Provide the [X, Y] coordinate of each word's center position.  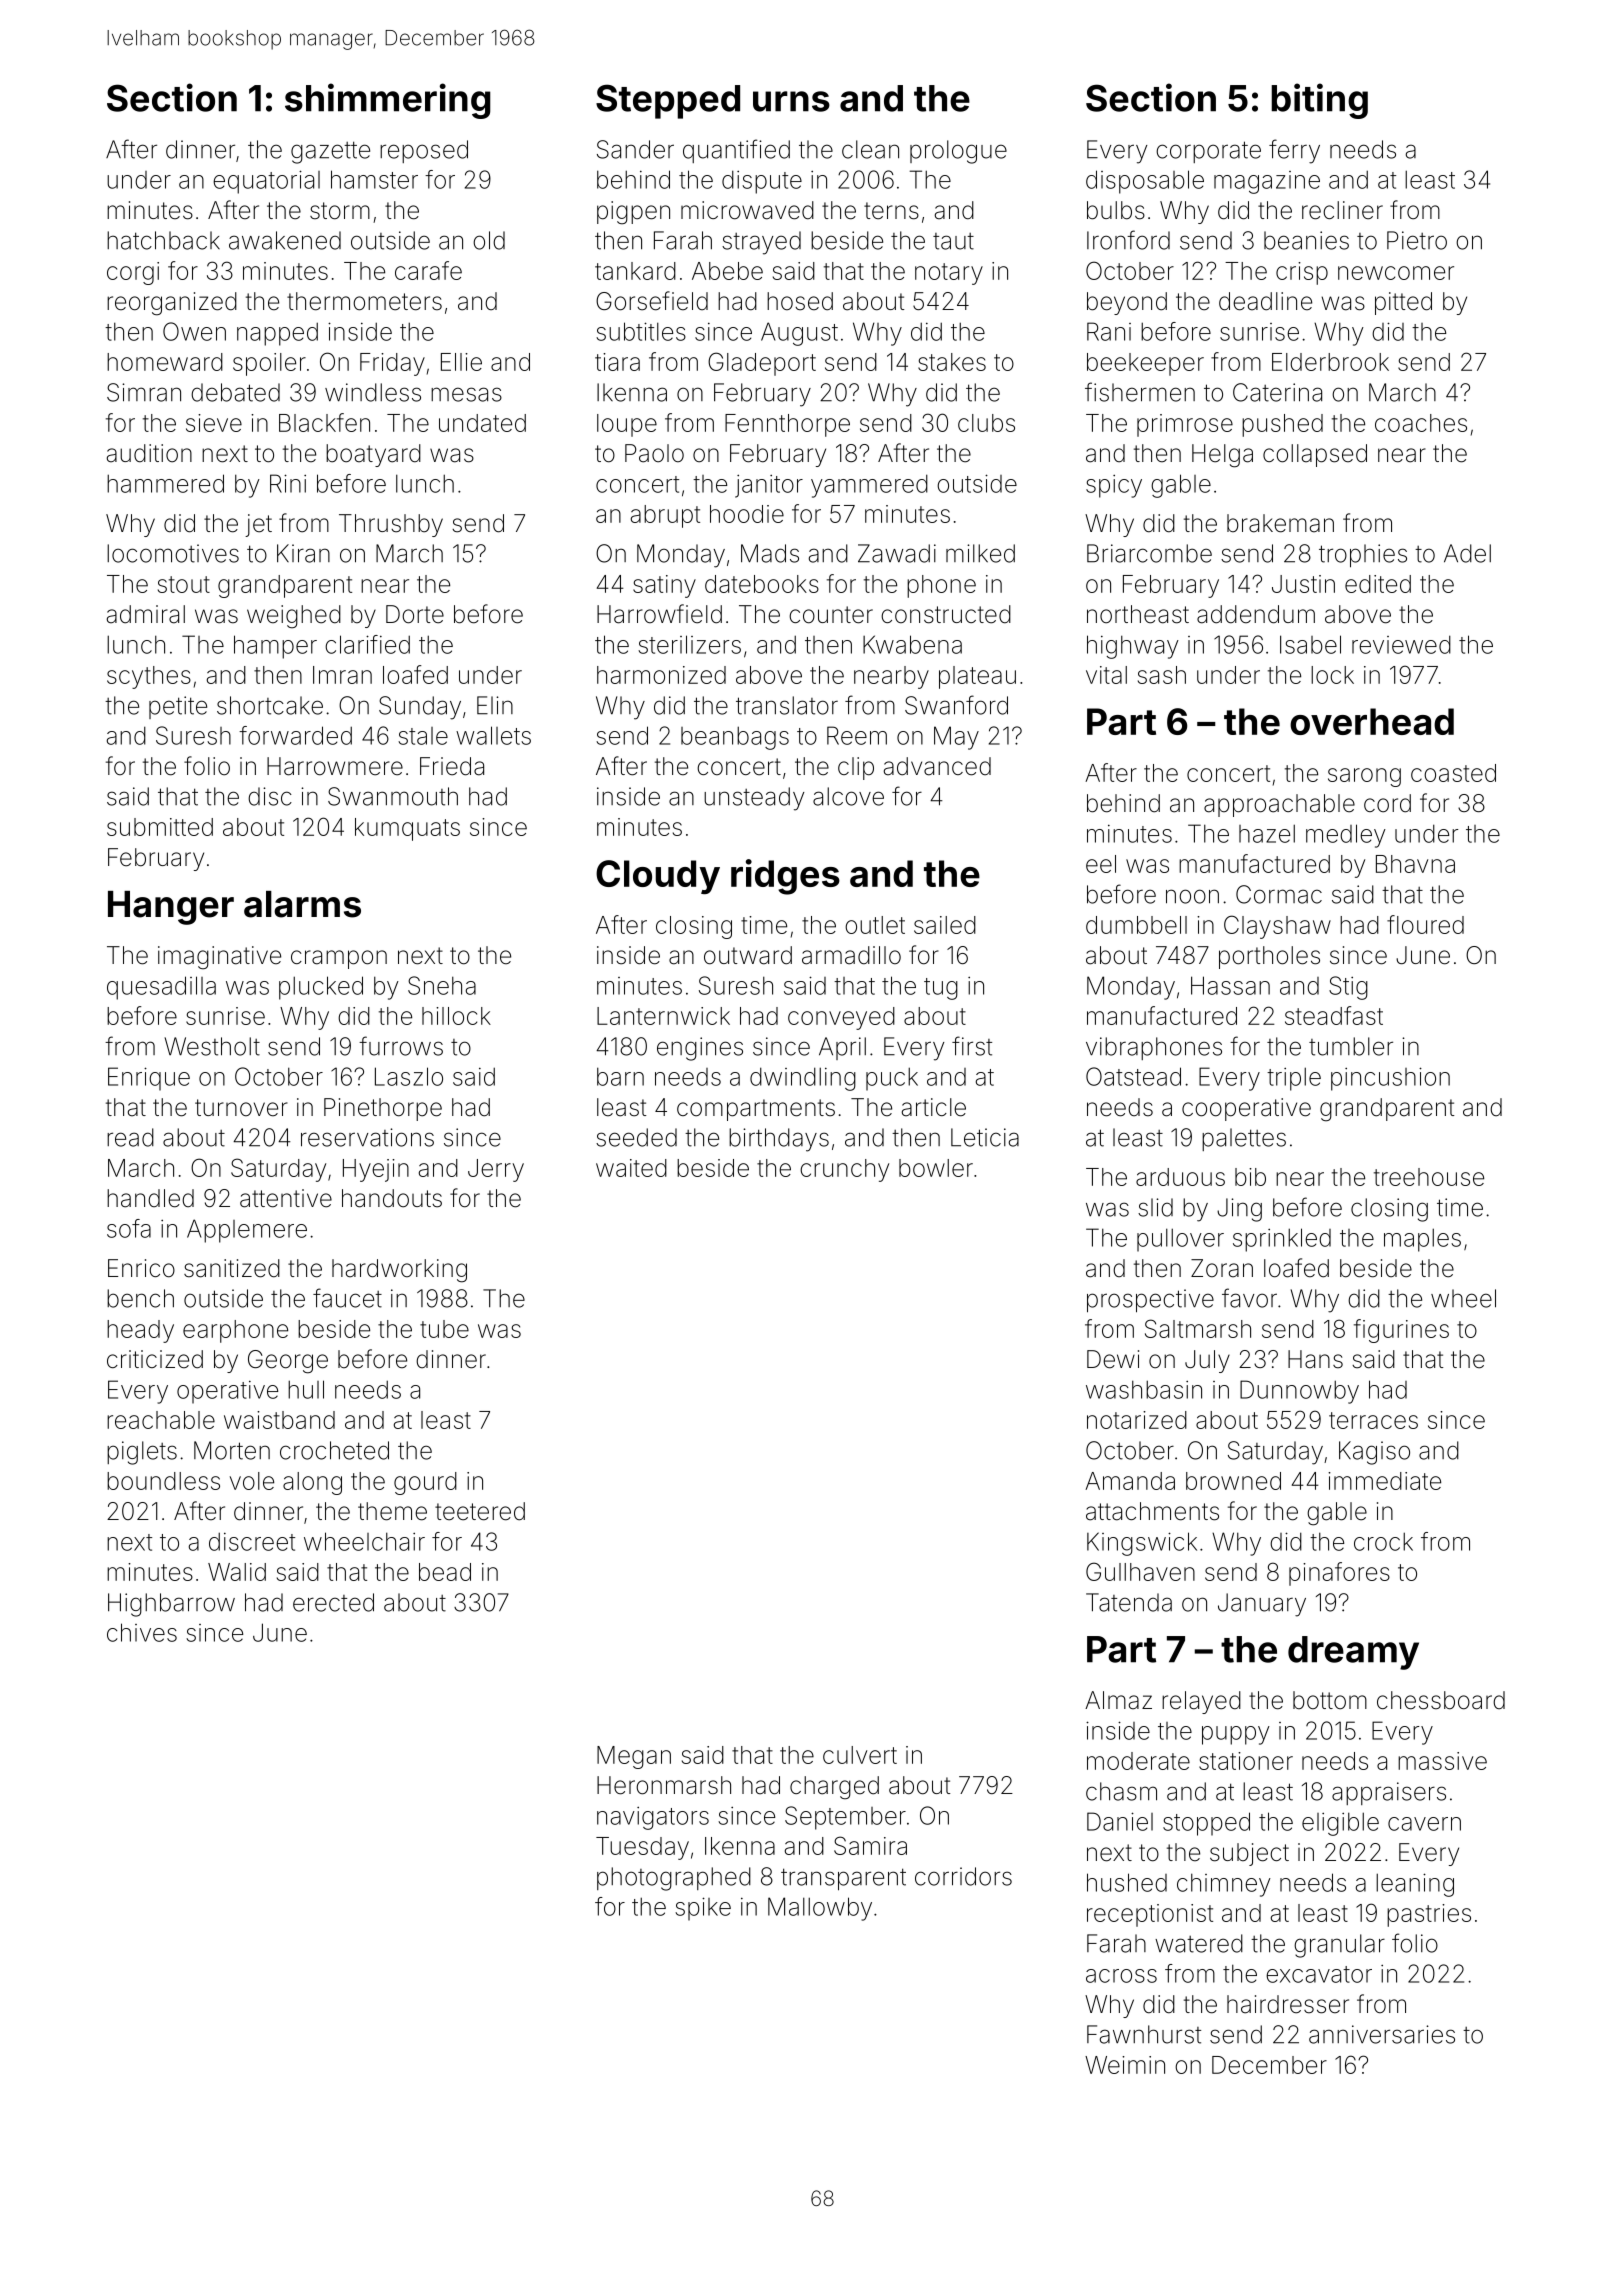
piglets [142, 1453]
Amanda [1130, 1481]
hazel [1267, 833]
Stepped [668, 101]
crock [1383, 1541]
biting [1319, 101]
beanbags [735, 738]
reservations [367, 1137]
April [842, 1048]
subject [1249, 1854]
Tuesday [642, 1848]
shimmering [388, 101]
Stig [1348, 988]
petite [178, 707]
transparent [843, 1879]
